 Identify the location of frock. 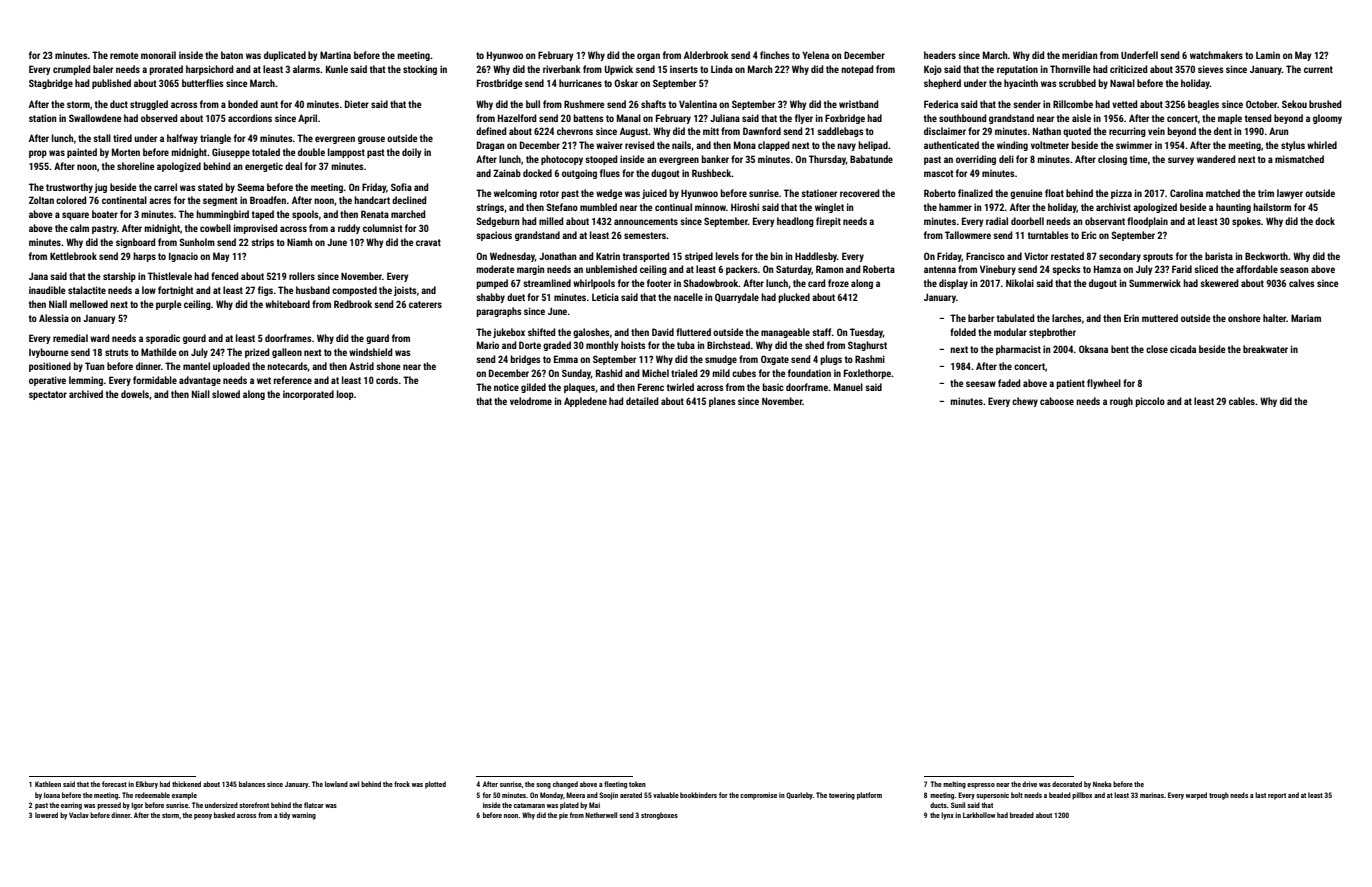
(402, 784).
